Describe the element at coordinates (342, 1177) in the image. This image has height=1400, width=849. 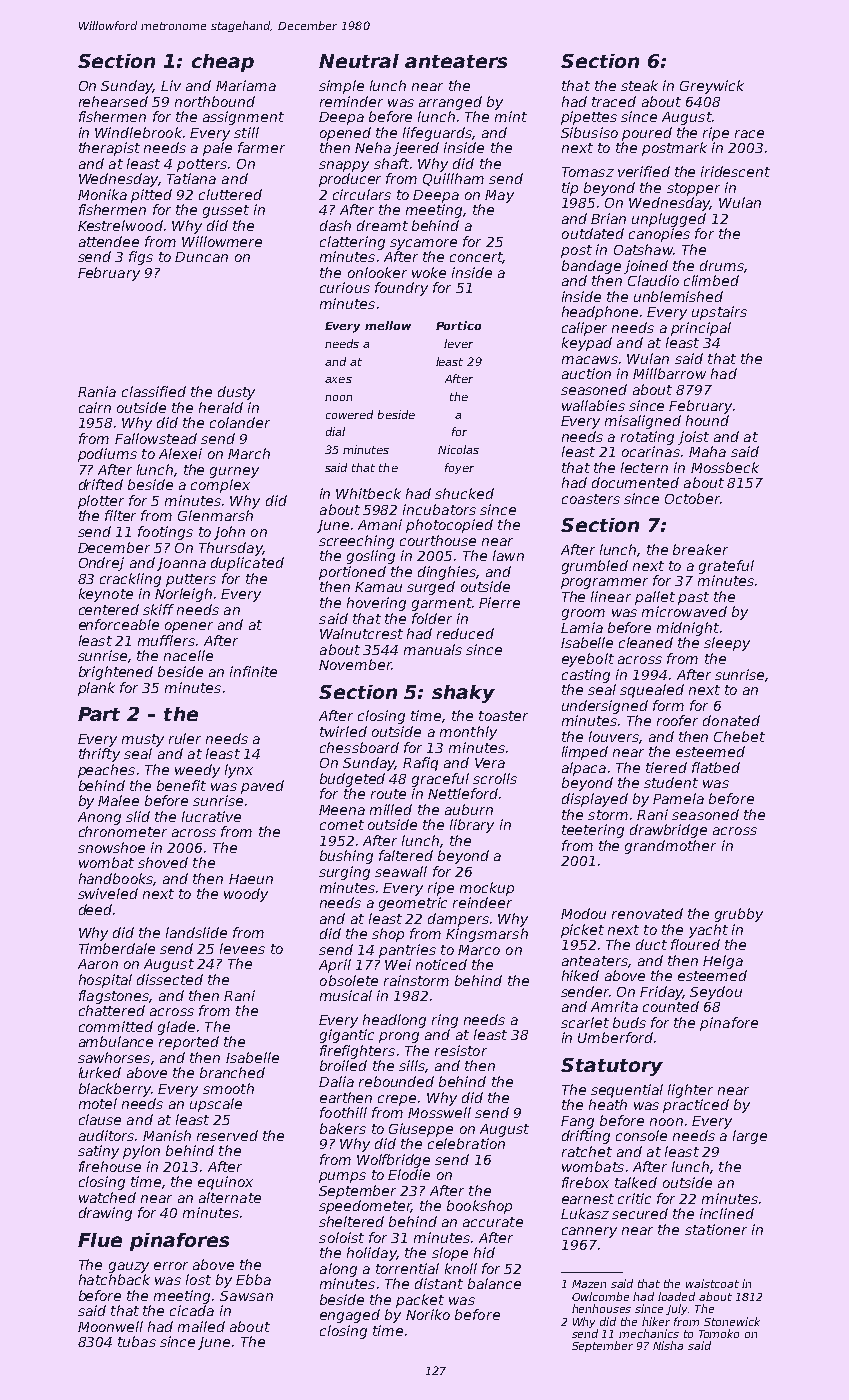
I see `pumps` at that location.
